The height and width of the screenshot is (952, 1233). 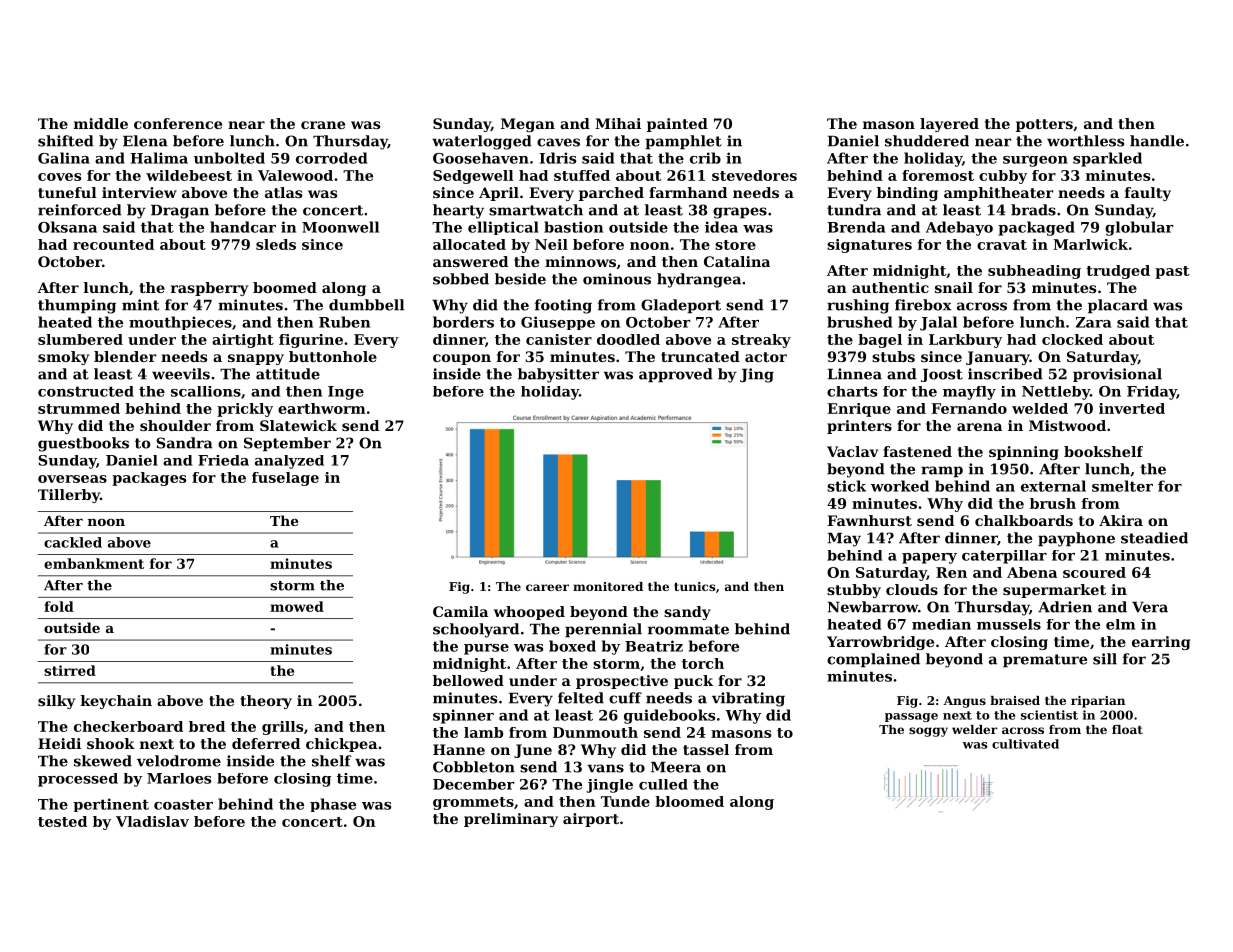 What do you see at coordinates (73, 542) in the screenshot?
I see `cackled` at bounding box center [73, 542].
